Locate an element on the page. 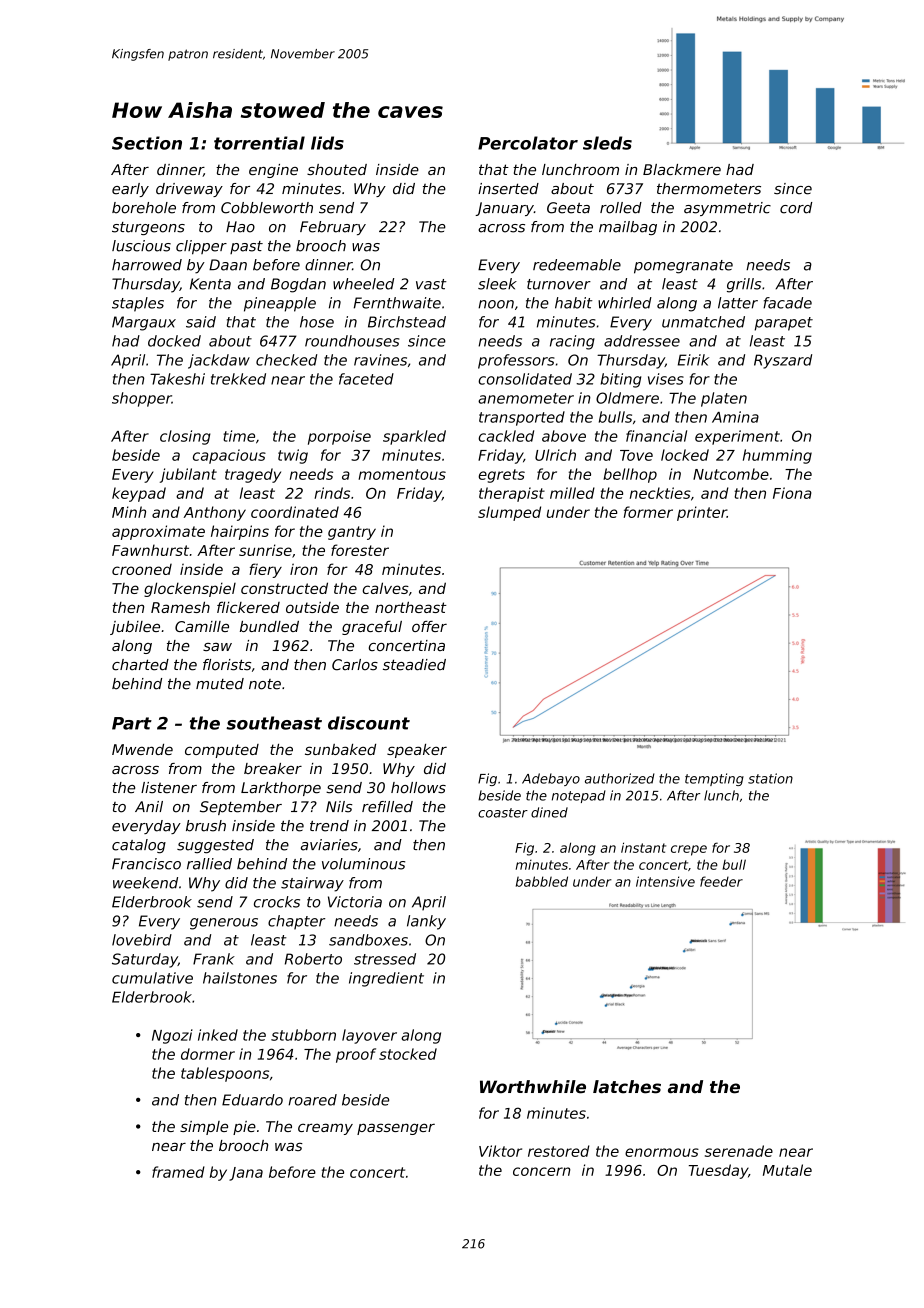  coaster is located at coordinates (503, 813).
